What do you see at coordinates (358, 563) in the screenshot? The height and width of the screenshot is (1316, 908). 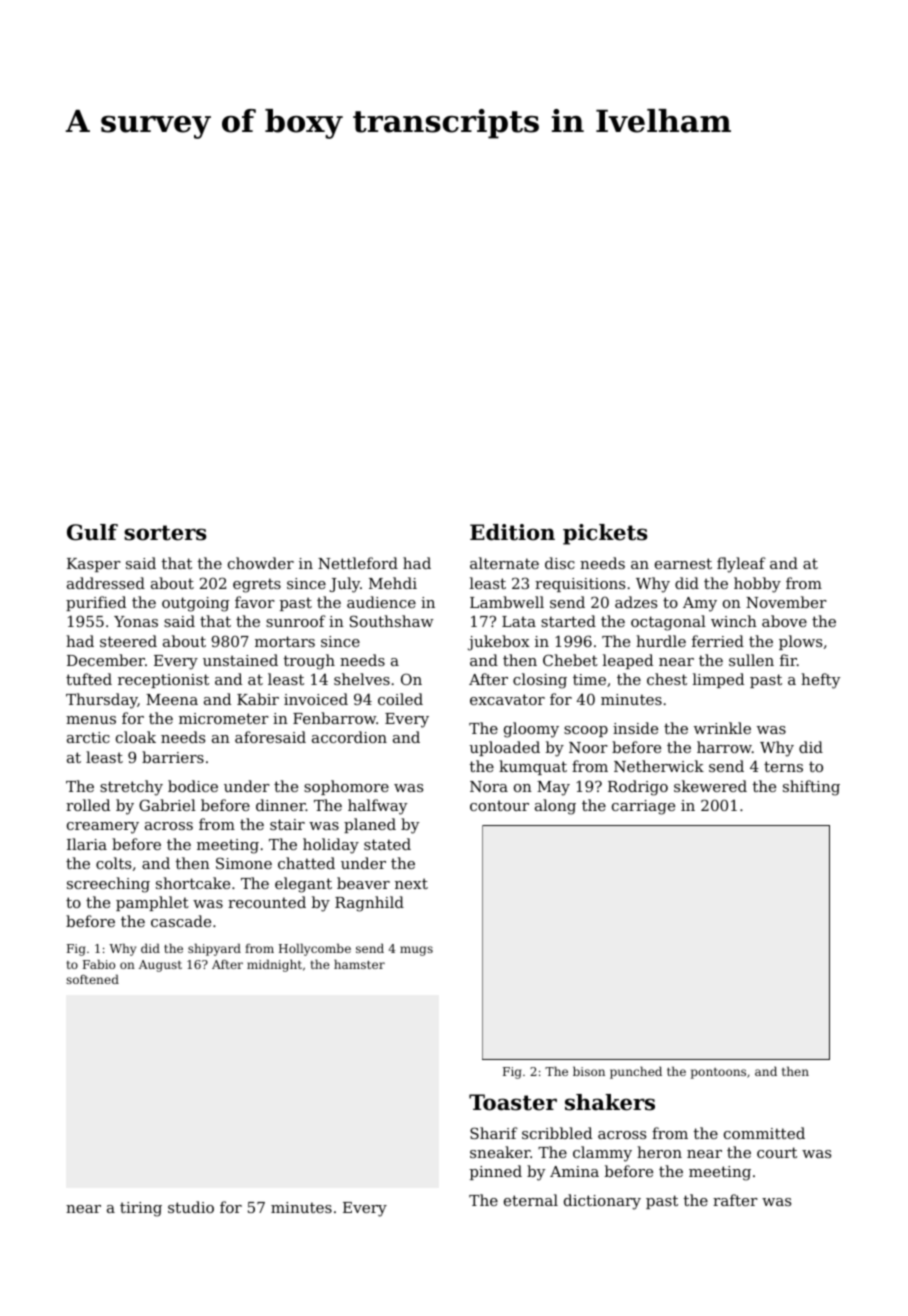 I see `Nettleford` at bounding box center [358, 563].
